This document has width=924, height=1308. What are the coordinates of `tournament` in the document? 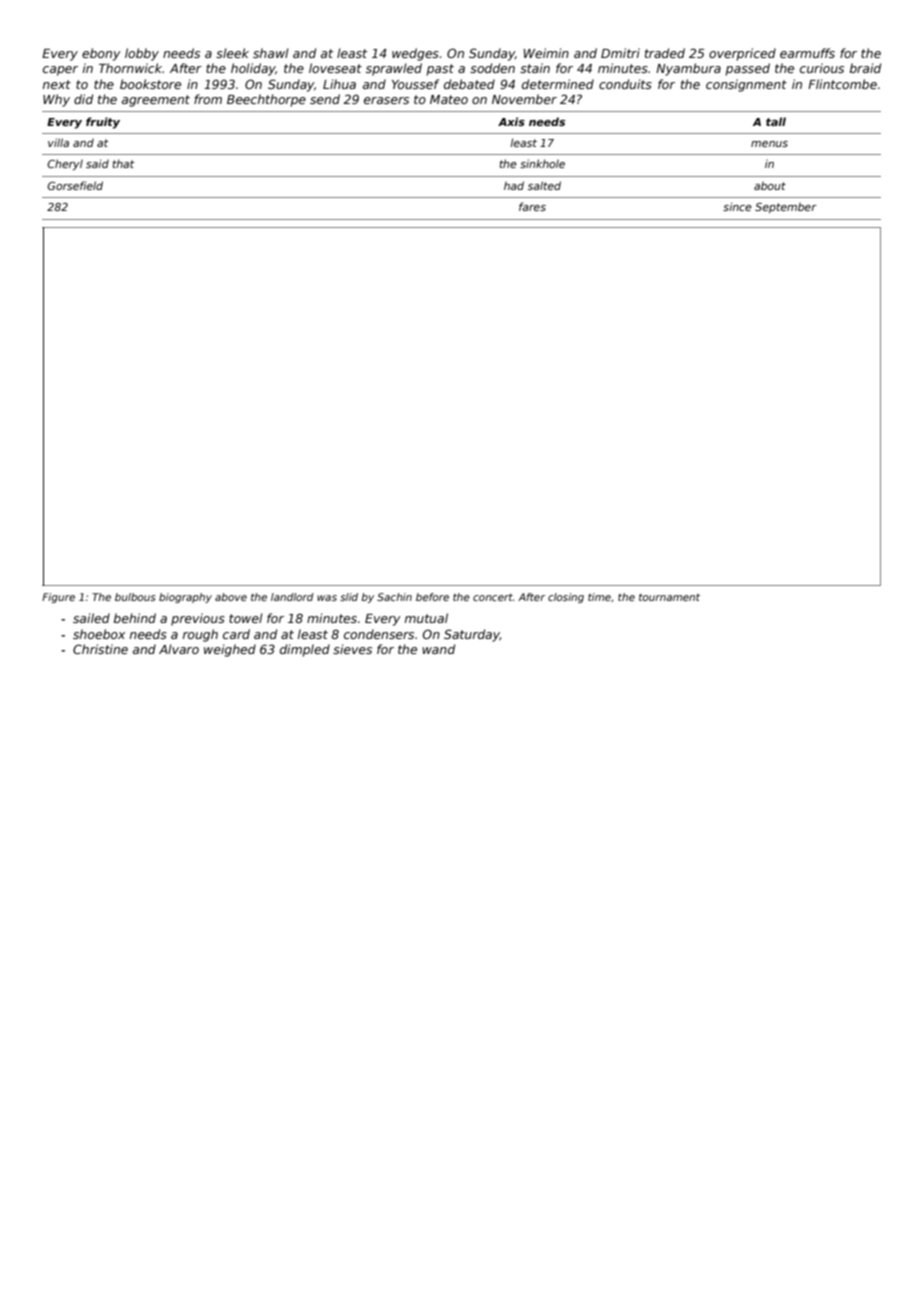 It's located at (669, 597).
